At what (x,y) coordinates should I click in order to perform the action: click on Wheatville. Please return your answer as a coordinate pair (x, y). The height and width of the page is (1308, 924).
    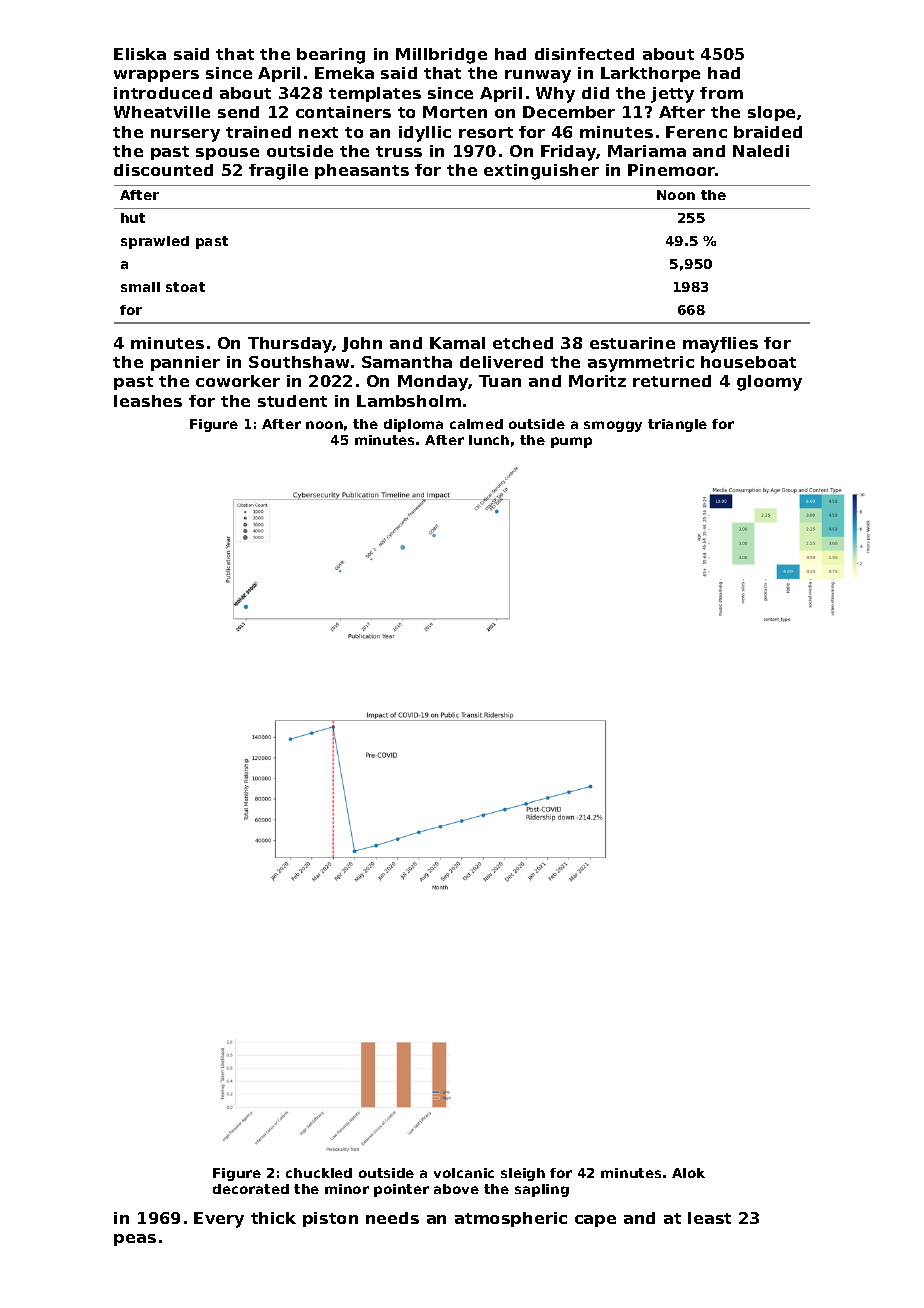
    Looking at the image, I should click on (162, 112).
